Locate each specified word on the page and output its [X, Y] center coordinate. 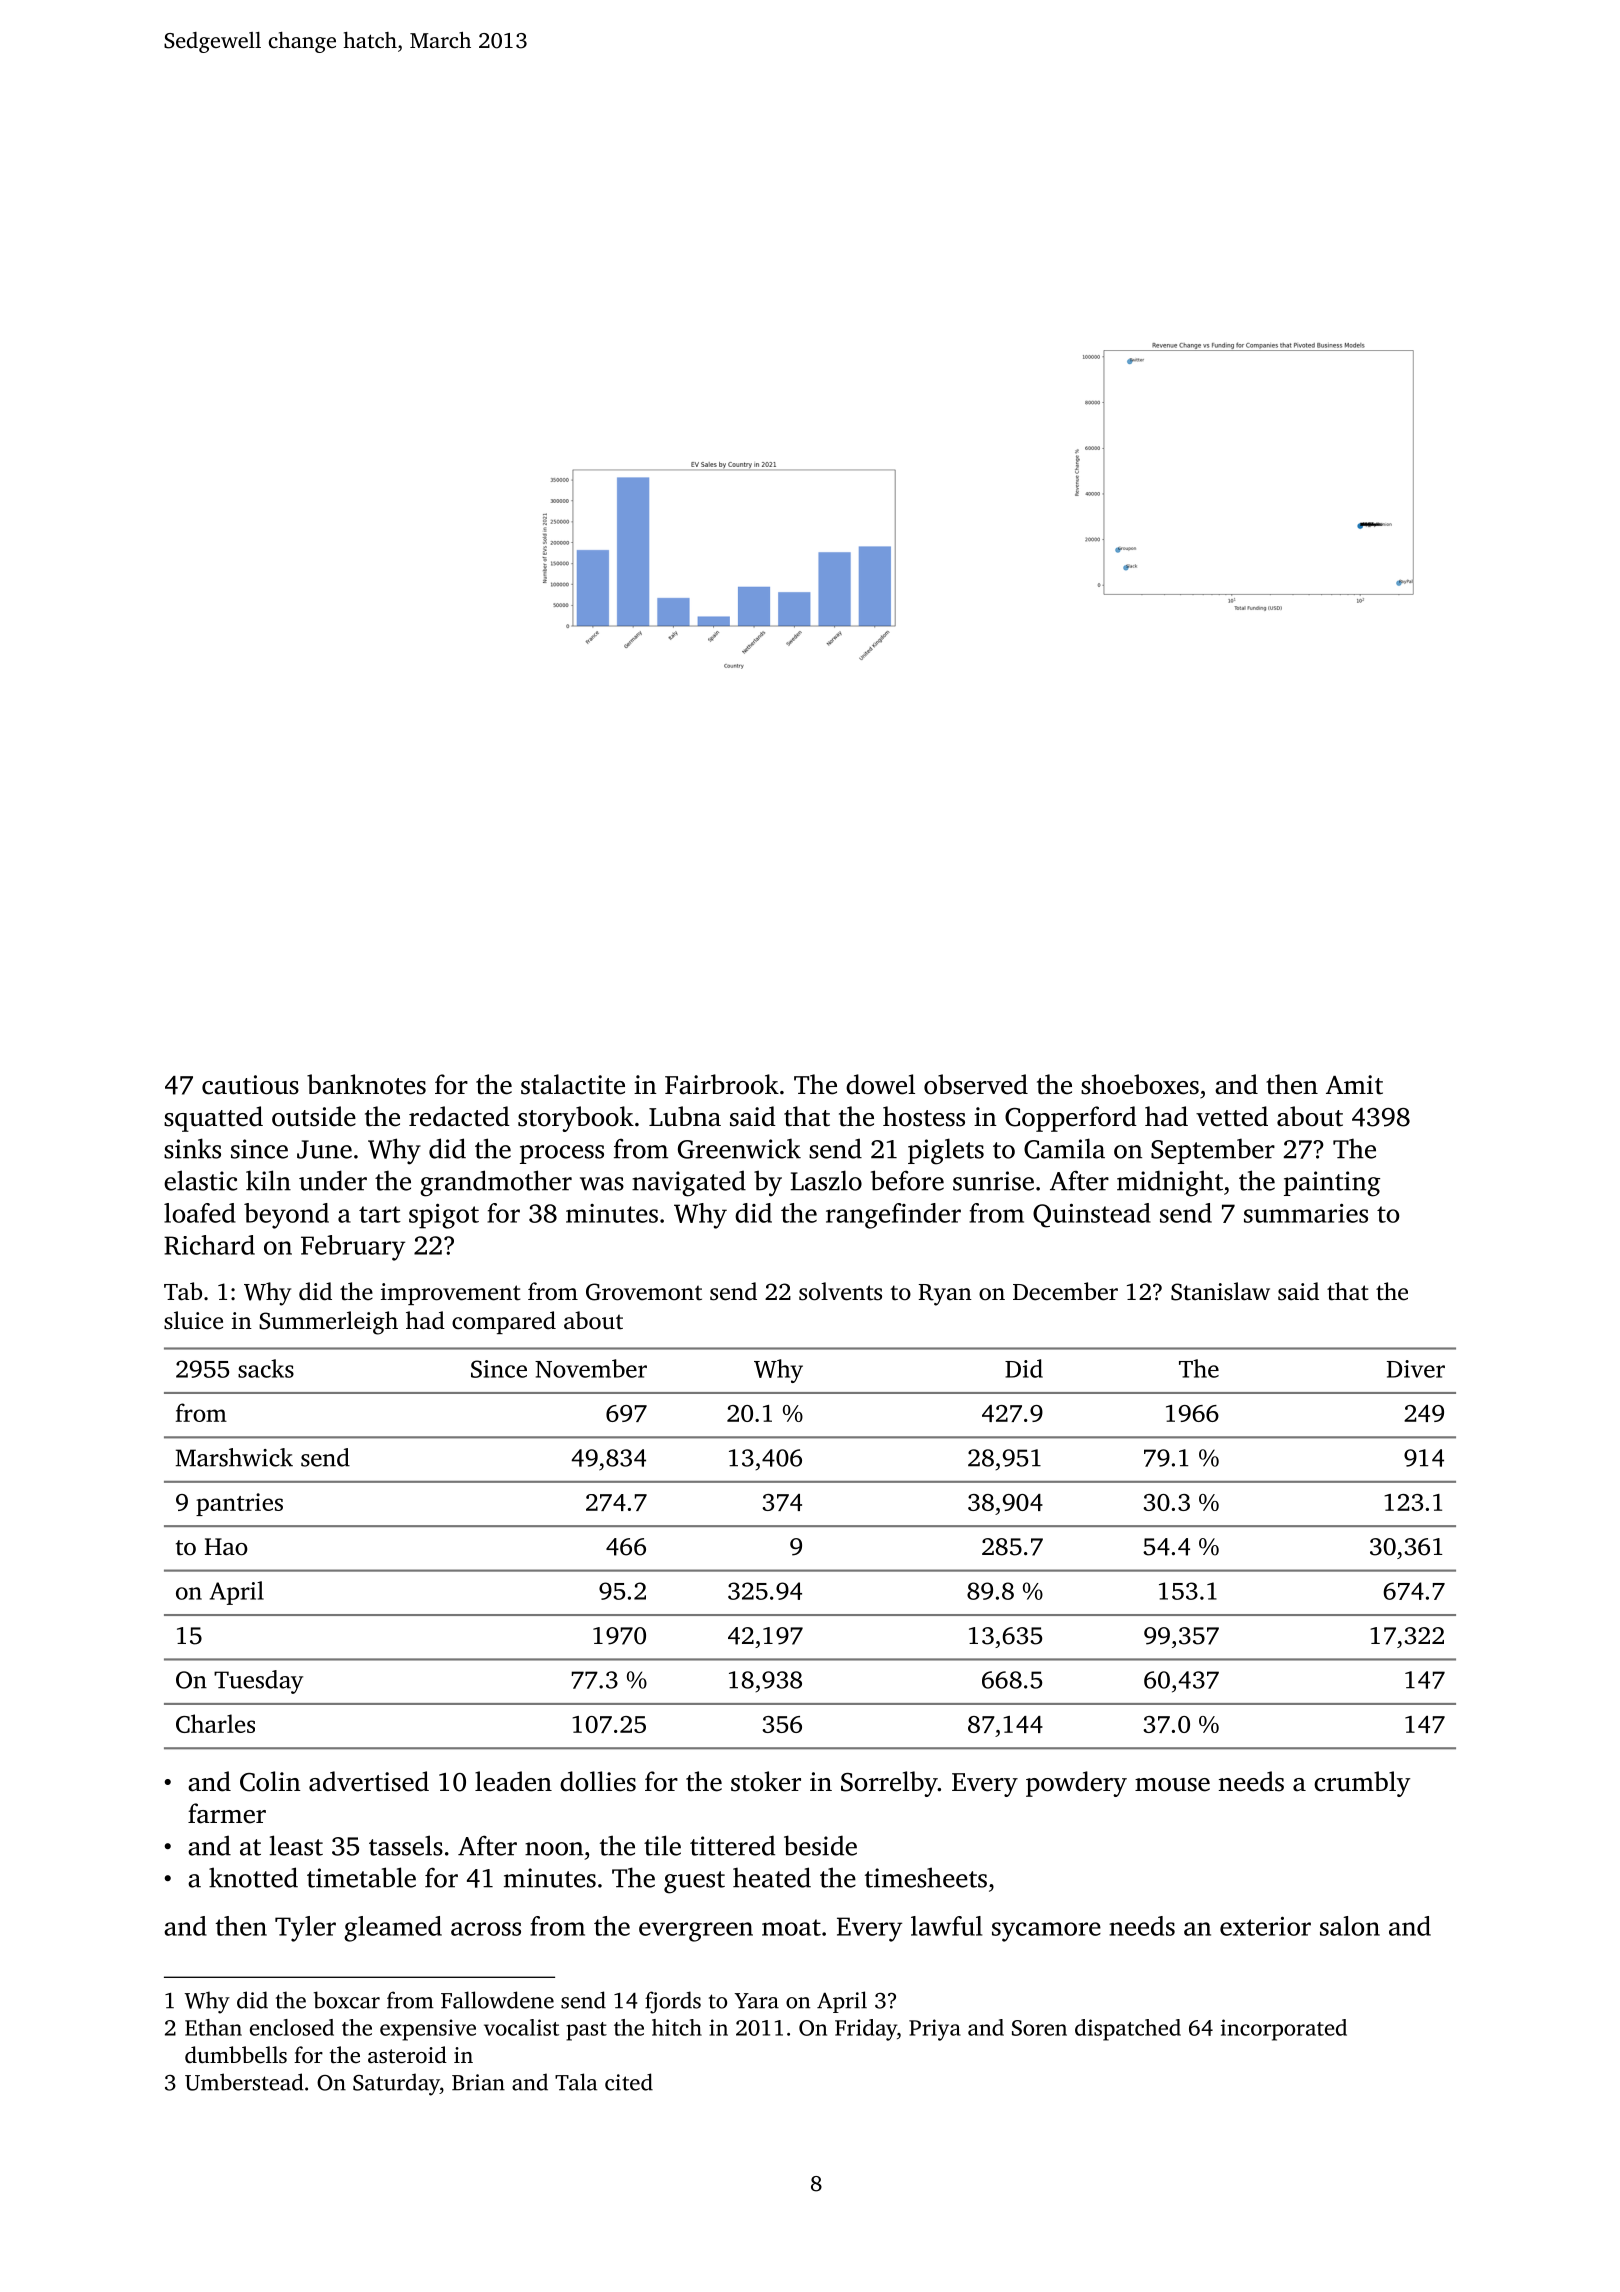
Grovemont [644, 1292]
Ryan [945, 1295]
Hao [226, 1547]
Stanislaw [1220, 1291]
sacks [266, 1368]
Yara [756, 2001]
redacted [459, 1116]
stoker [766, 1781]
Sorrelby [889, 1784]
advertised [369, 1781]
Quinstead [1092, 1215]
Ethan [213, 2027]
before [907, 1180]
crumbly [1362, 1784]
